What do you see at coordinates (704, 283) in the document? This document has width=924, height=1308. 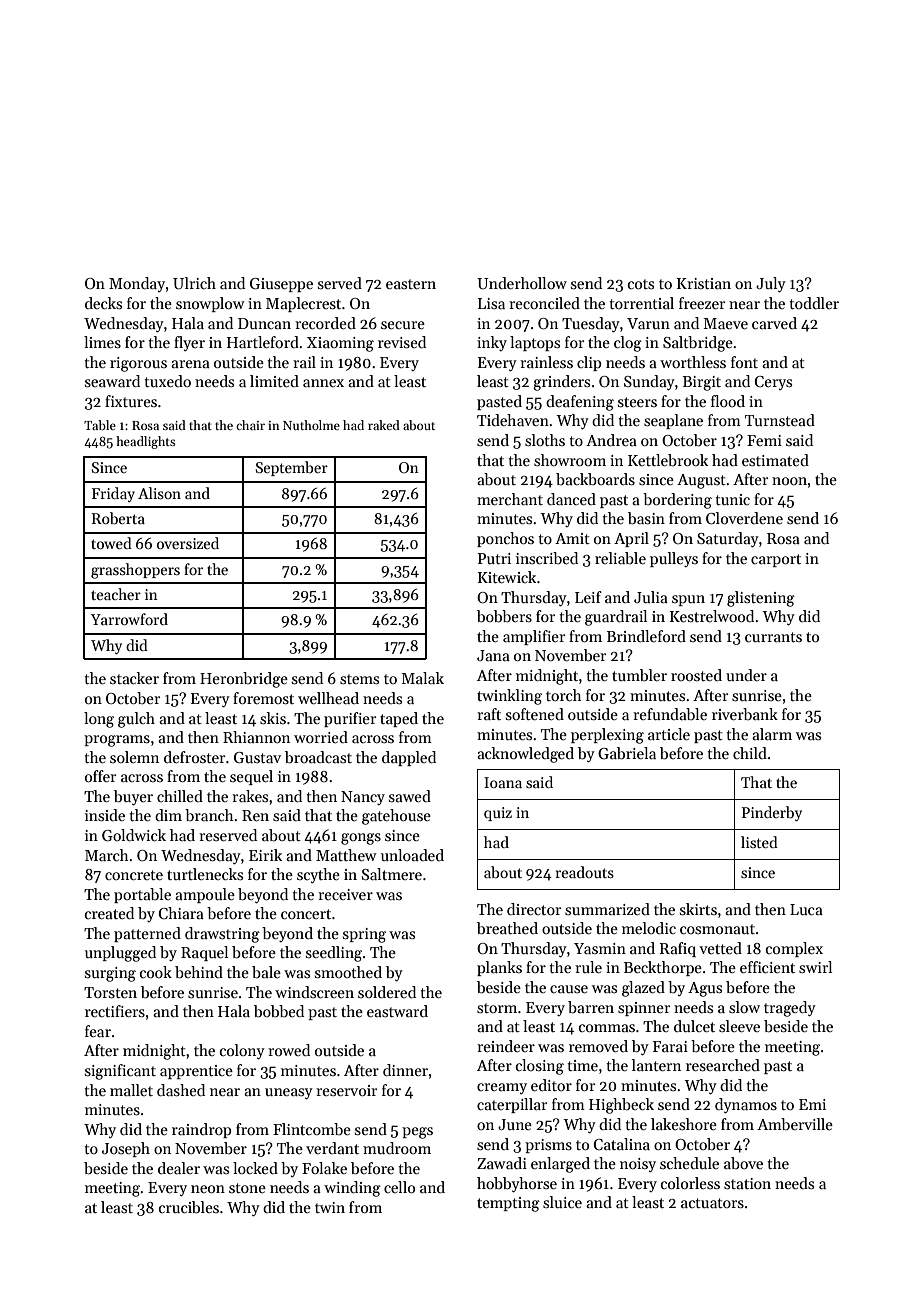 I see `Kristian` at bounding box center [704, 283].
